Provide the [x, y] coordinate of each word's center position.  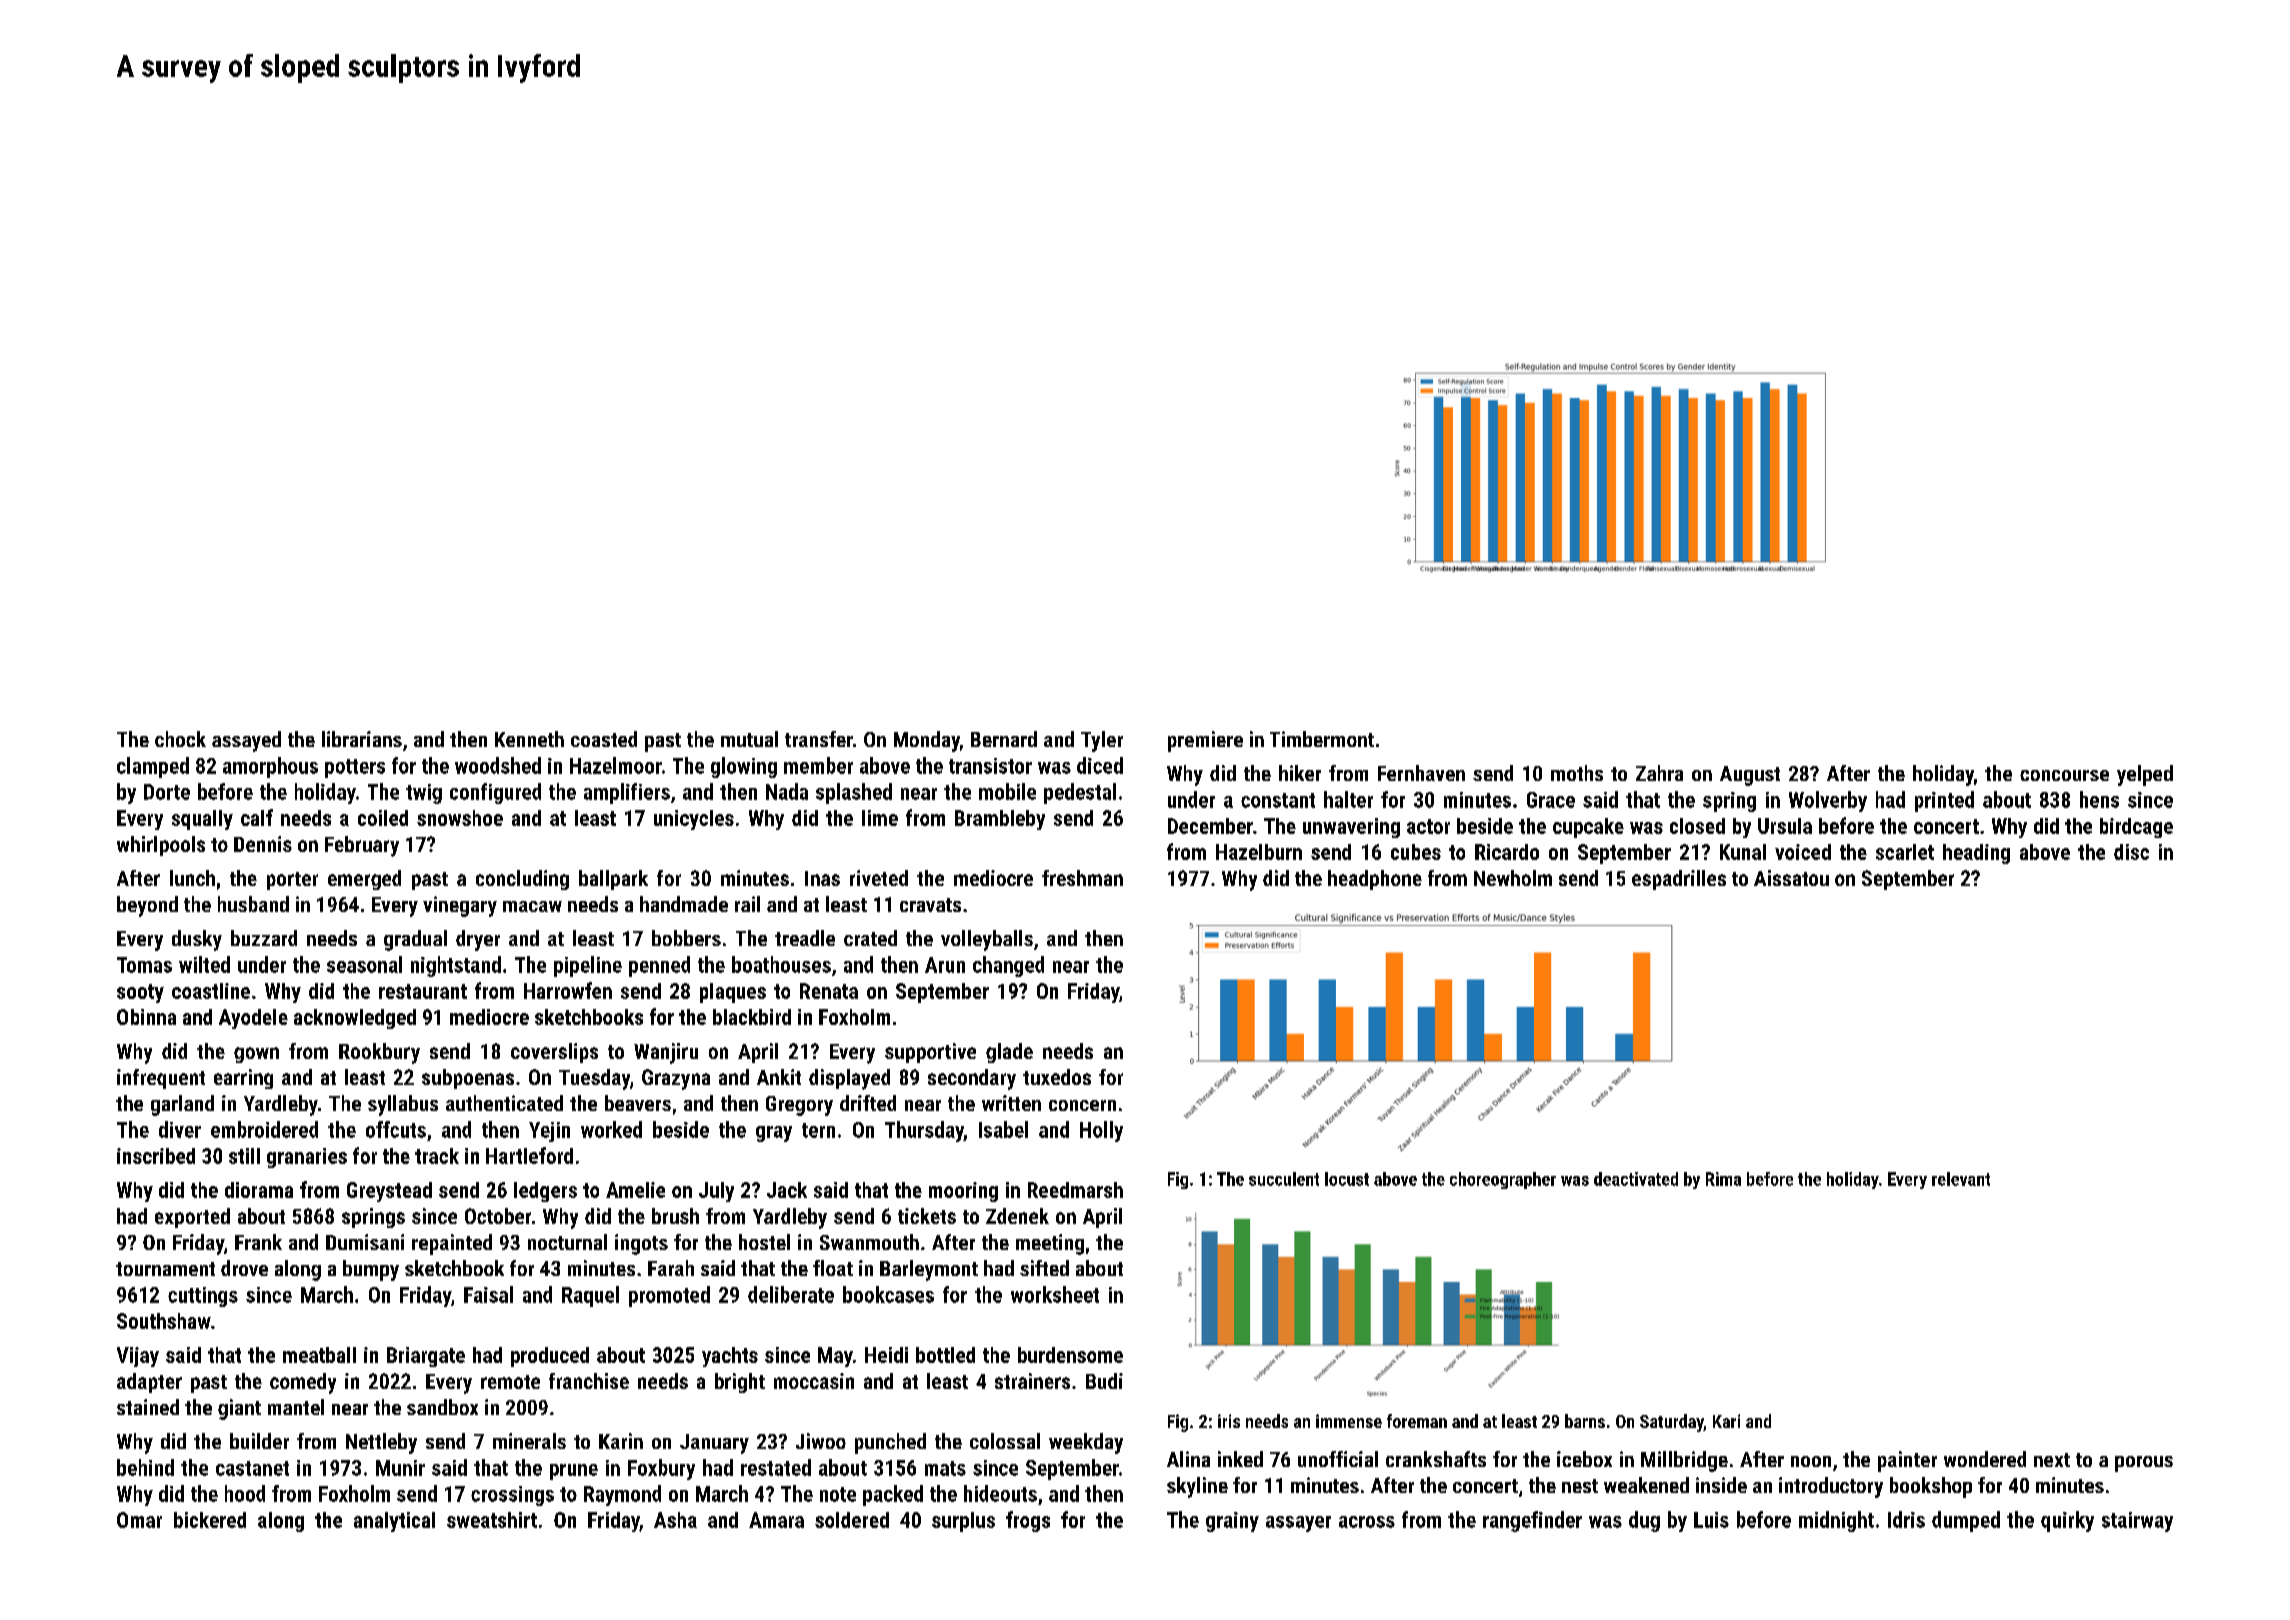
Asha [675, 1520]
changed [1008, 966]
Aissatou [1791, 878]
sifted [1044, 1268]
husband [253, 904]
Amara [776, 1520]
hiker [1300, 773]
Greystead [389, 1192]
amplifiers [627, 793]
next [2052, 1460]
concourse [2064, 775]
